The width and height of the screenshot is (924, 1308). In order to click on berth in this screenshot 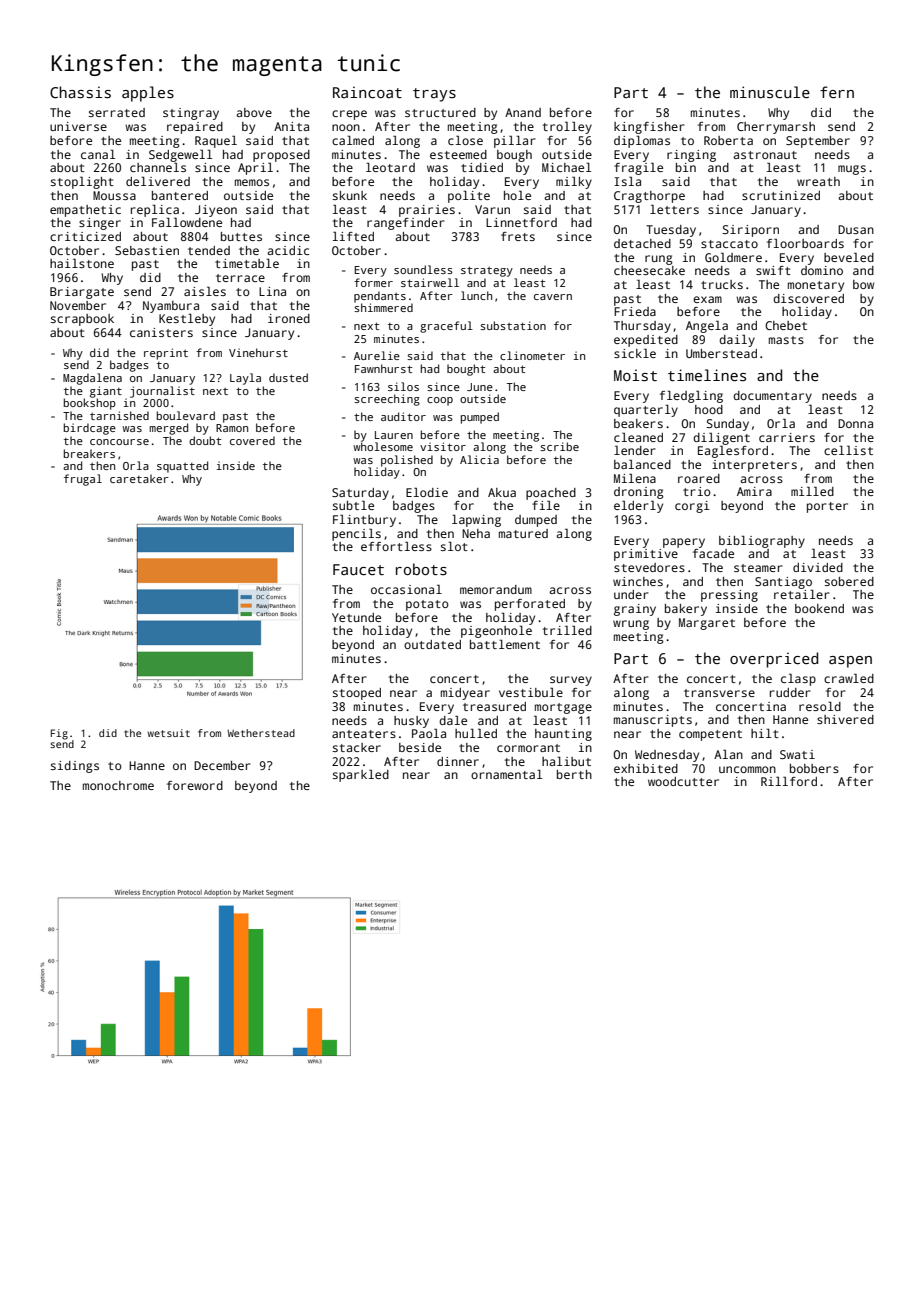, I will do `click(574, 774)`.
